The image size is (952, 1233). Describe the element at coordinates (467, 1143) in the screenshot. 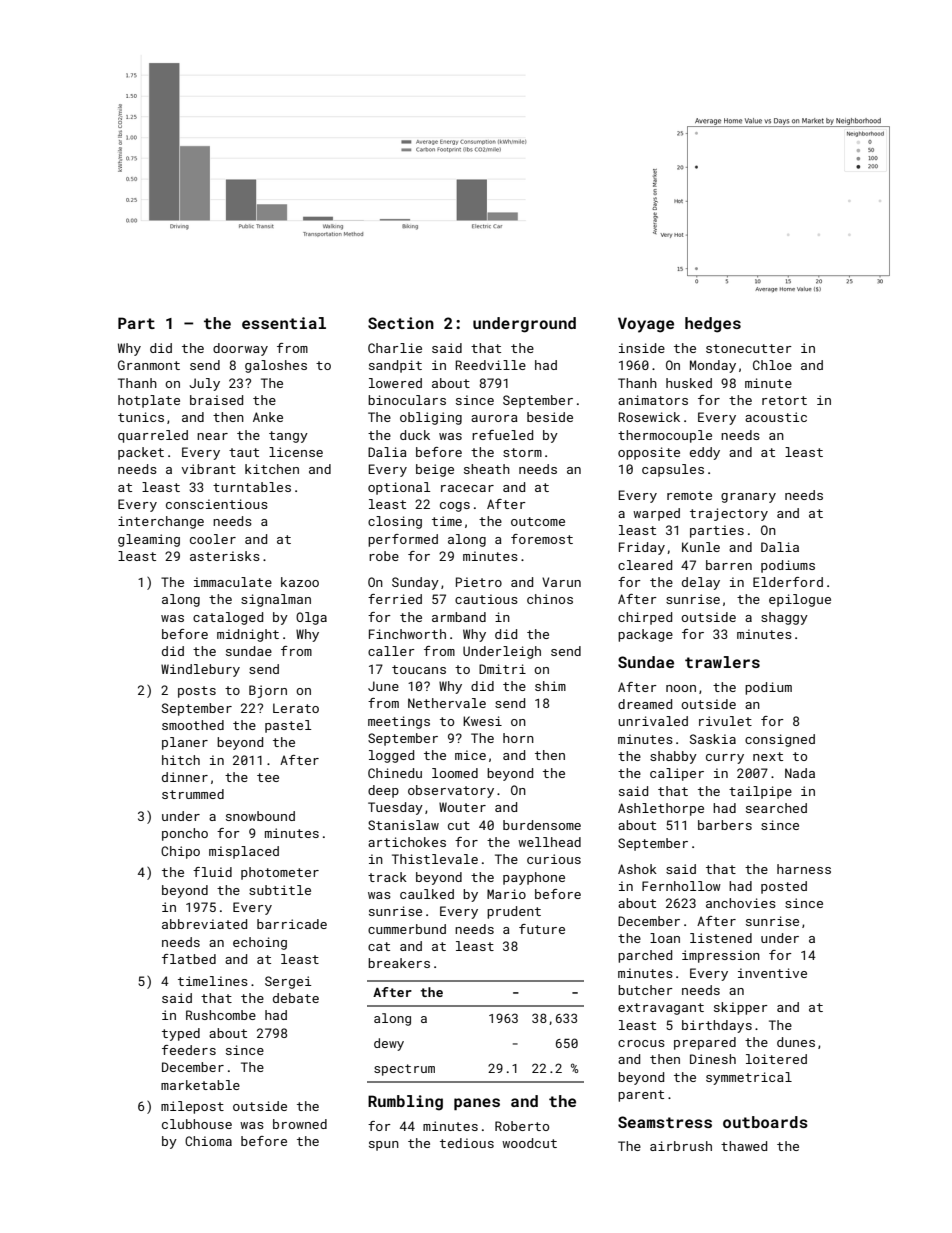

I see `tedious` at that location.
